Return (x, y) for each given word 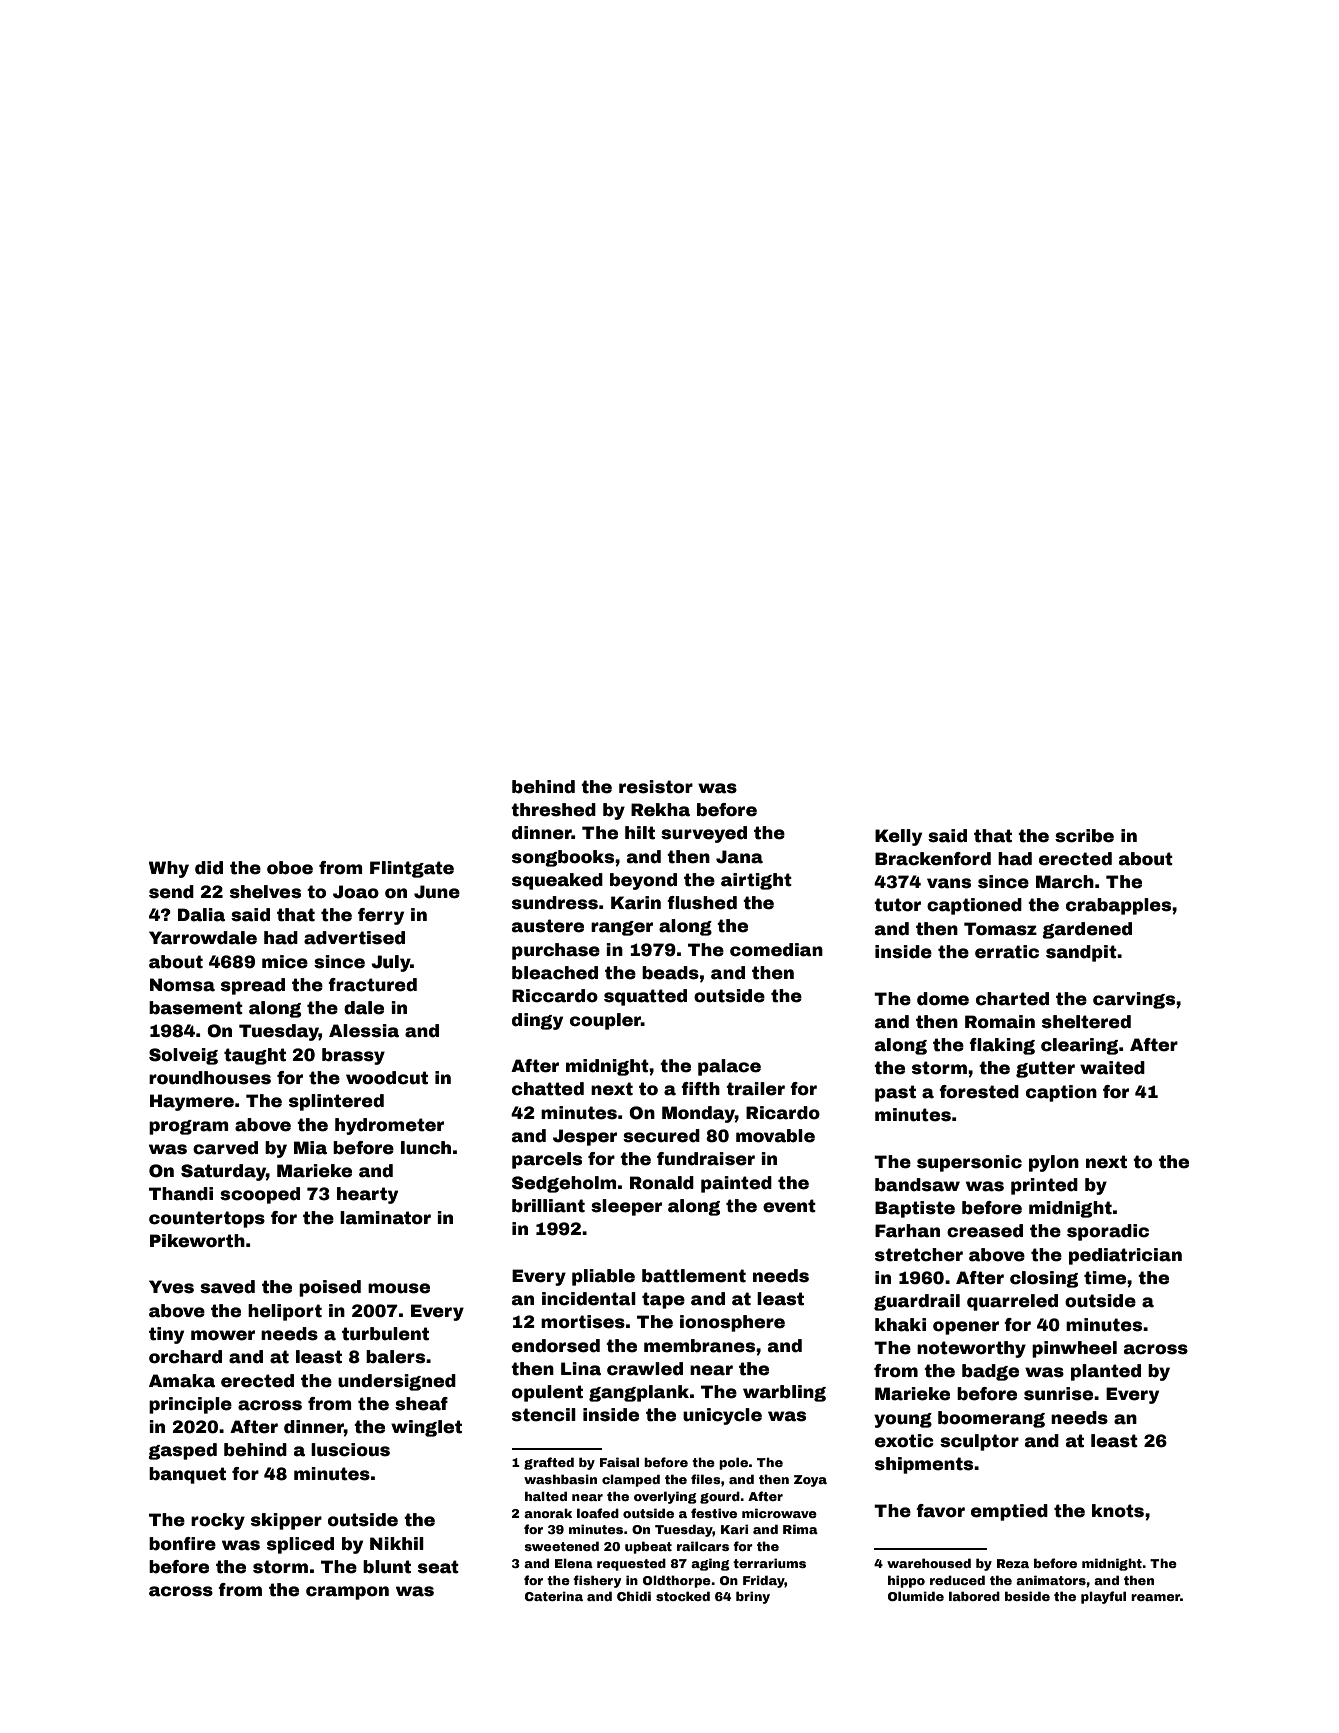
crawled (645, 1369)
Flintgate (412, 869)
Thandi (181, 1194)
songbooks (563, 858)
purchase (556, 951)
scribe (1084, 836)
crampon (347, 1593)
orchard (185, 1357)
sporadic (1108, 1232)
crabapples (1118, 906)
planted (1106, 1372)
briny (753, 1597)
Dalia (201, 915)
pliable (603, 1277)
